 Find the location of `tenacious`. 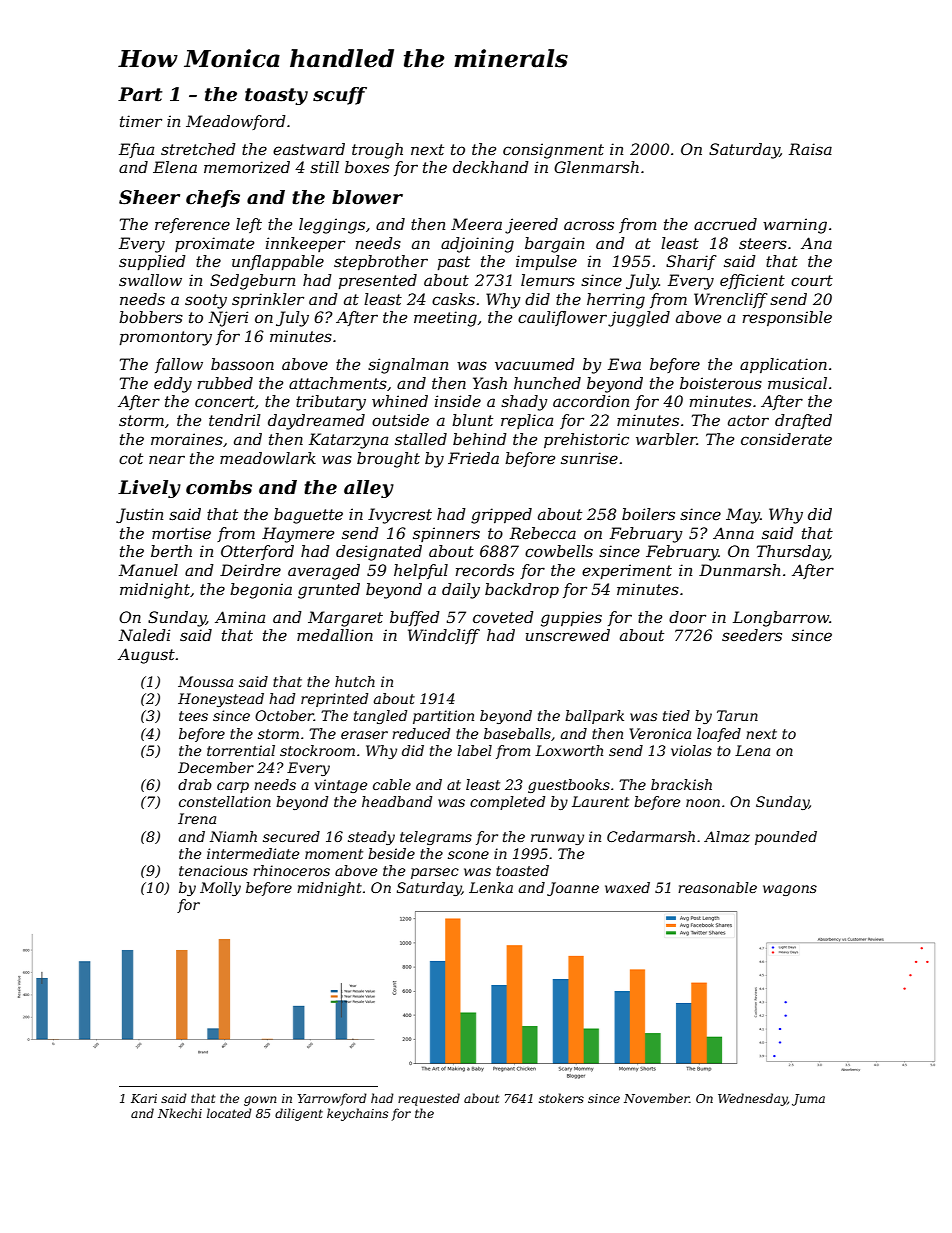

tenacious is located at coordinates (213, 870).
